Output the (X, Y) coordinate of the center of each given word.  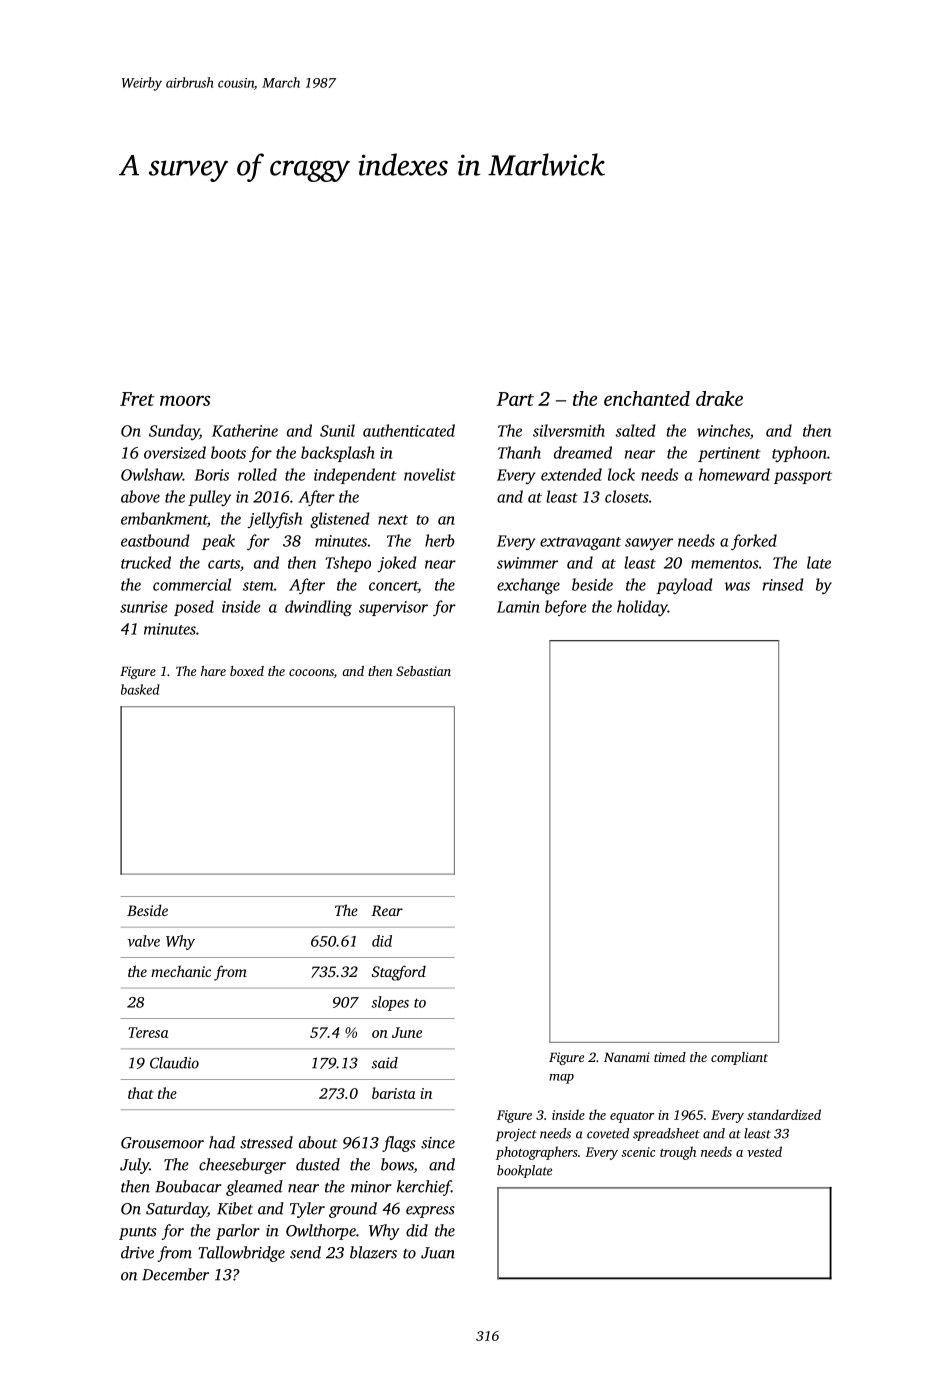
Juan (438, 1253)
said (385, 1063)
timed (670, 1057)
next (393, 520)
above (140, 496)
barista (393, 1093)
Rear (387, 910)
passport (803, 477)
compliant (739, 1058)
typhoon (799, 454)
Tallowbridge (241, 1254)
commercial (192, 584)
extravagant (580, 543)
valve (144, 941)
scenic (638, 1152)
